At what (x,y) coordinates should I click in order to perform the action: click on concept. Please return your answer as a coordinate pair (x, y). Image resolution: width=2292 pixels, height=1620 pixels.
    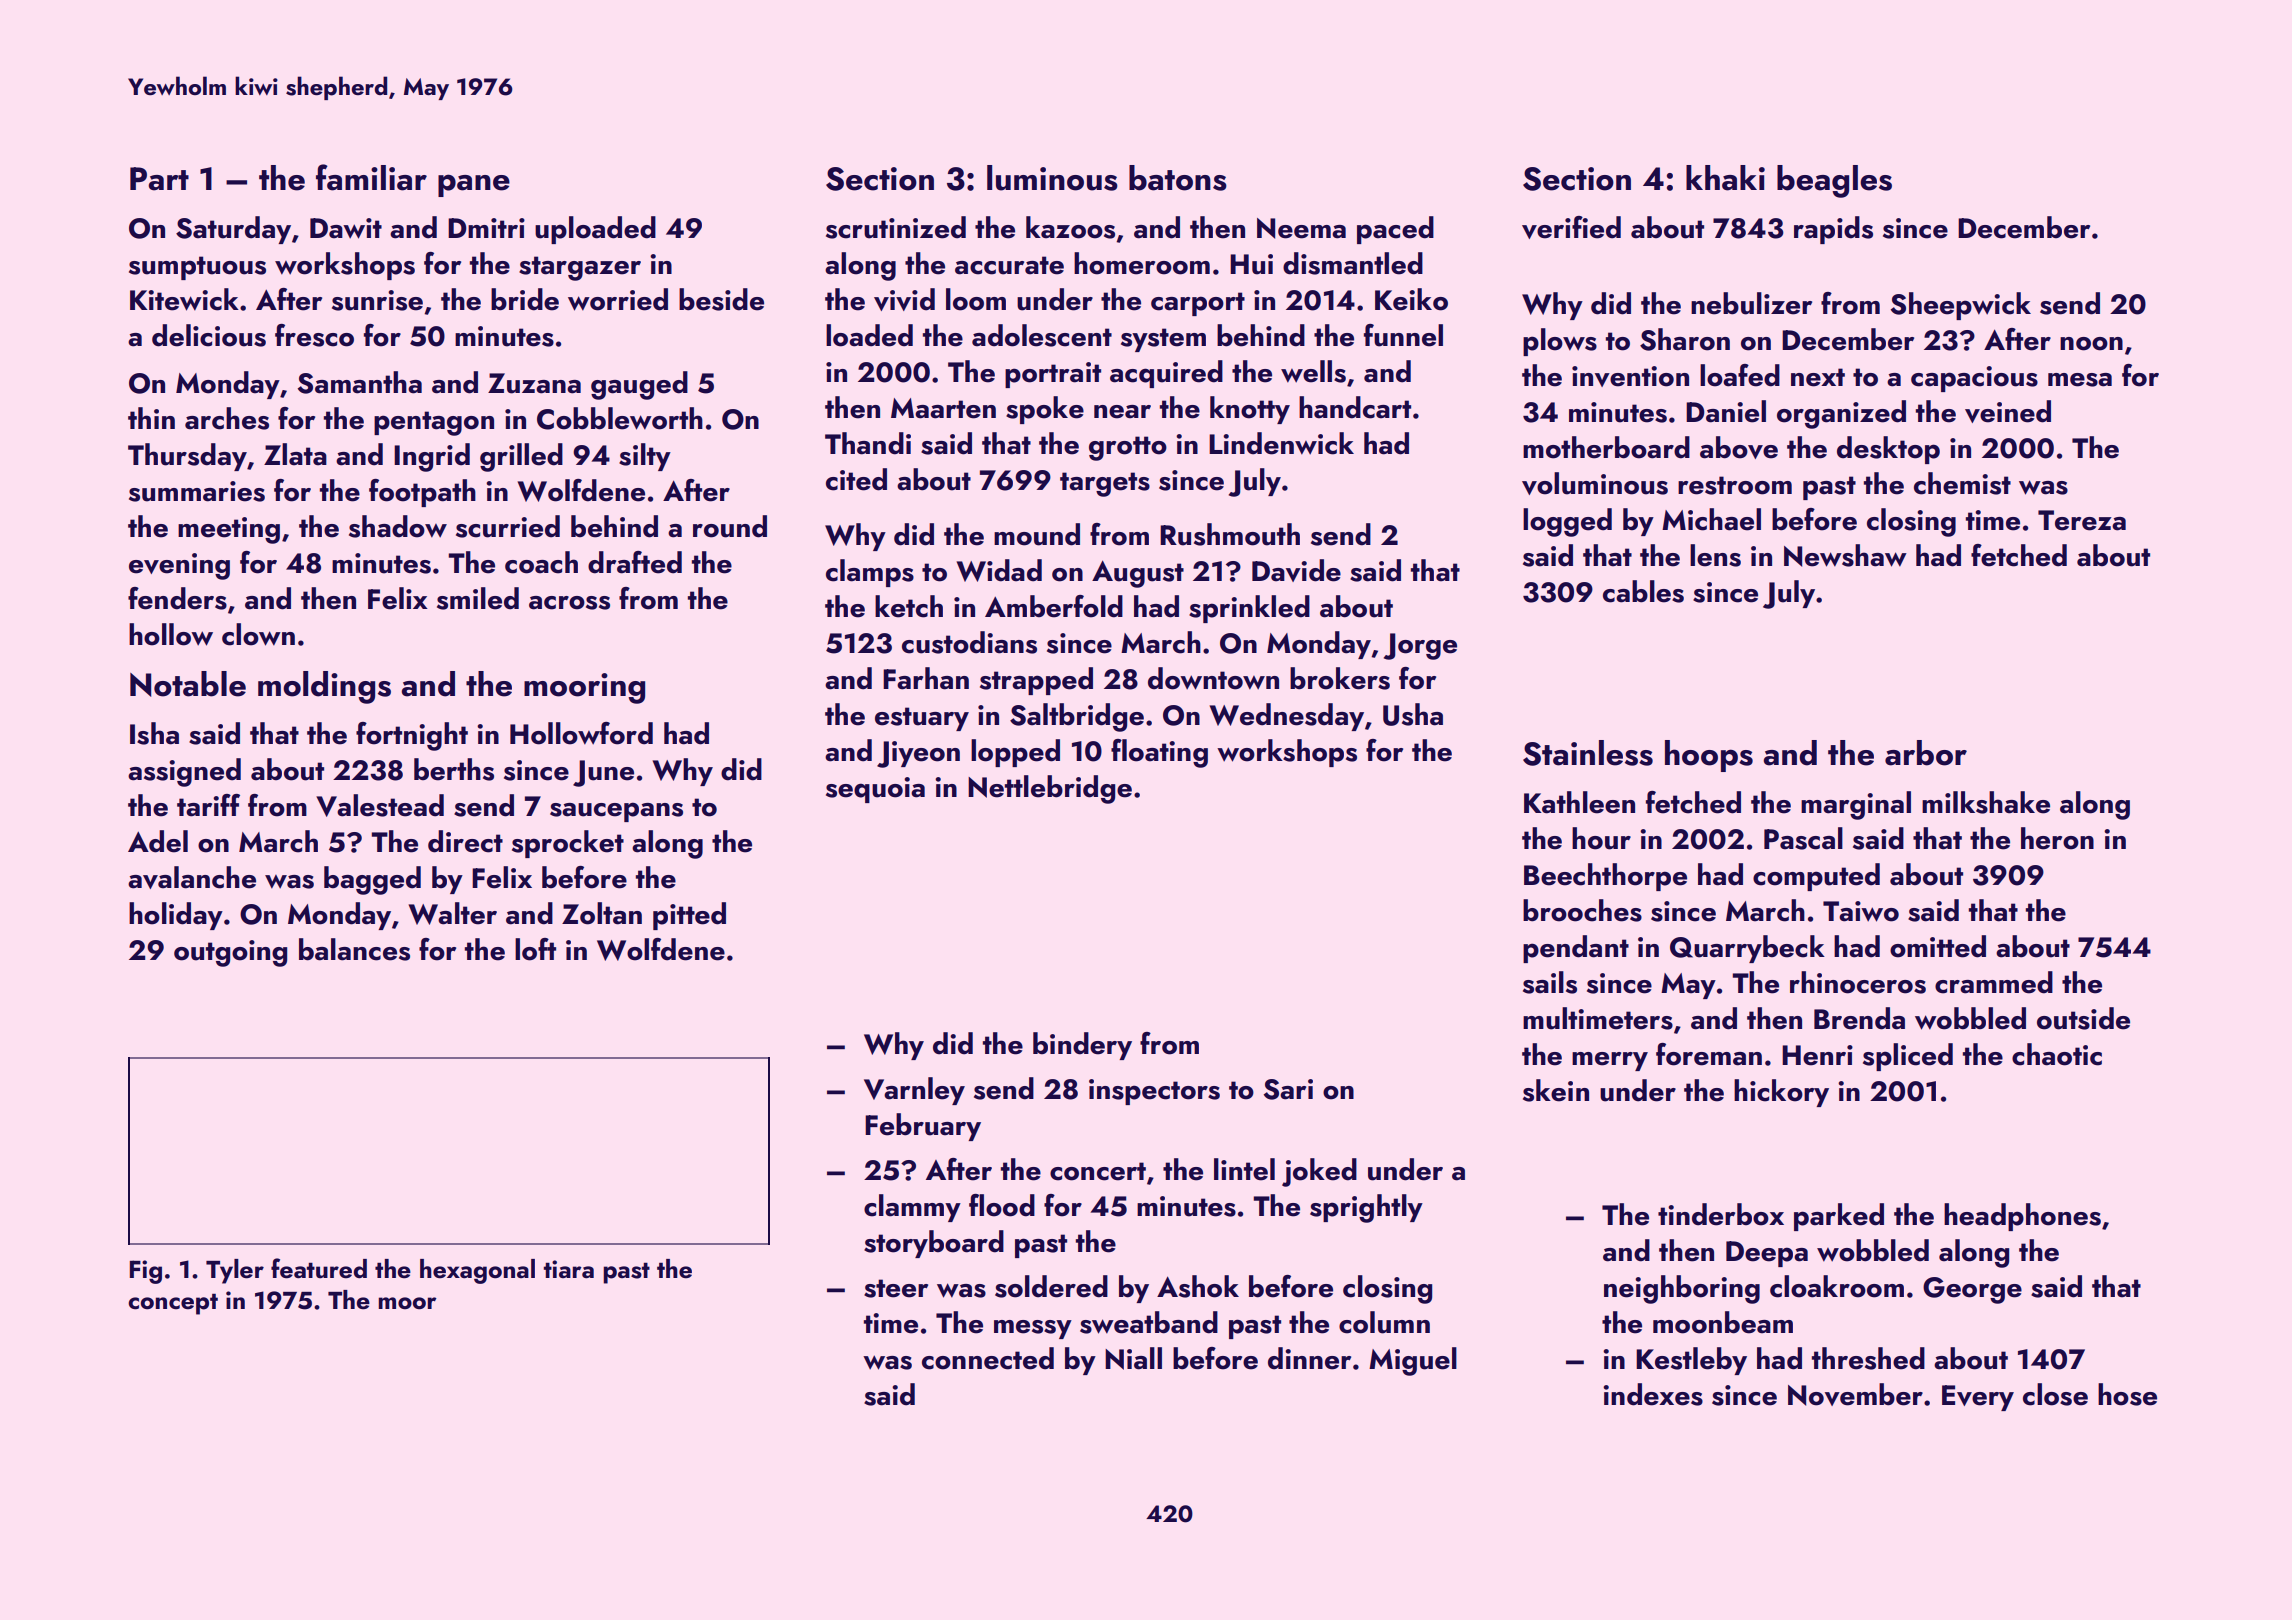
    Looking at the image, I should click on (173, 1304).
